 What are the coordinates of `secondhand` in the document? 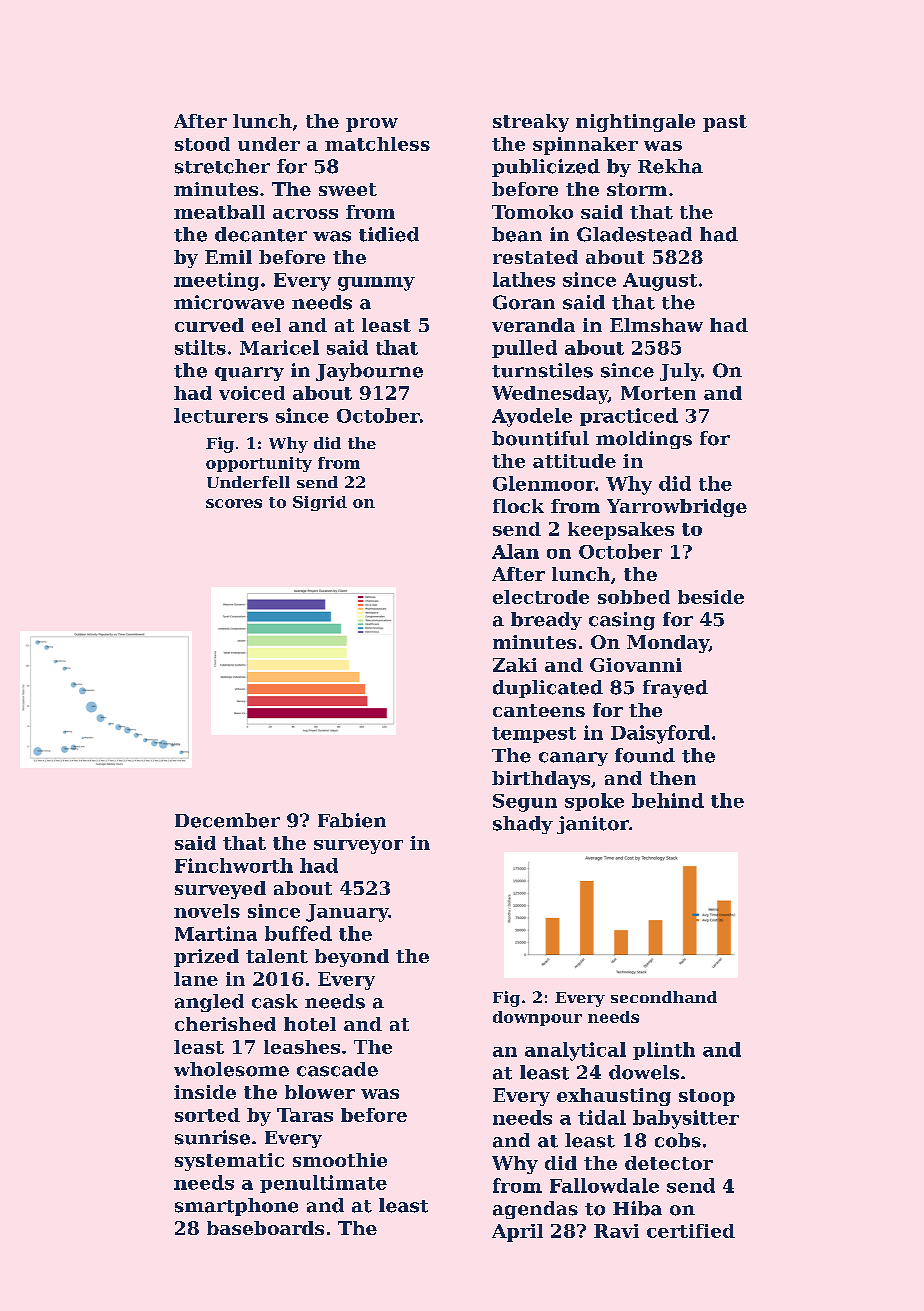 It's located at (664, 997).
